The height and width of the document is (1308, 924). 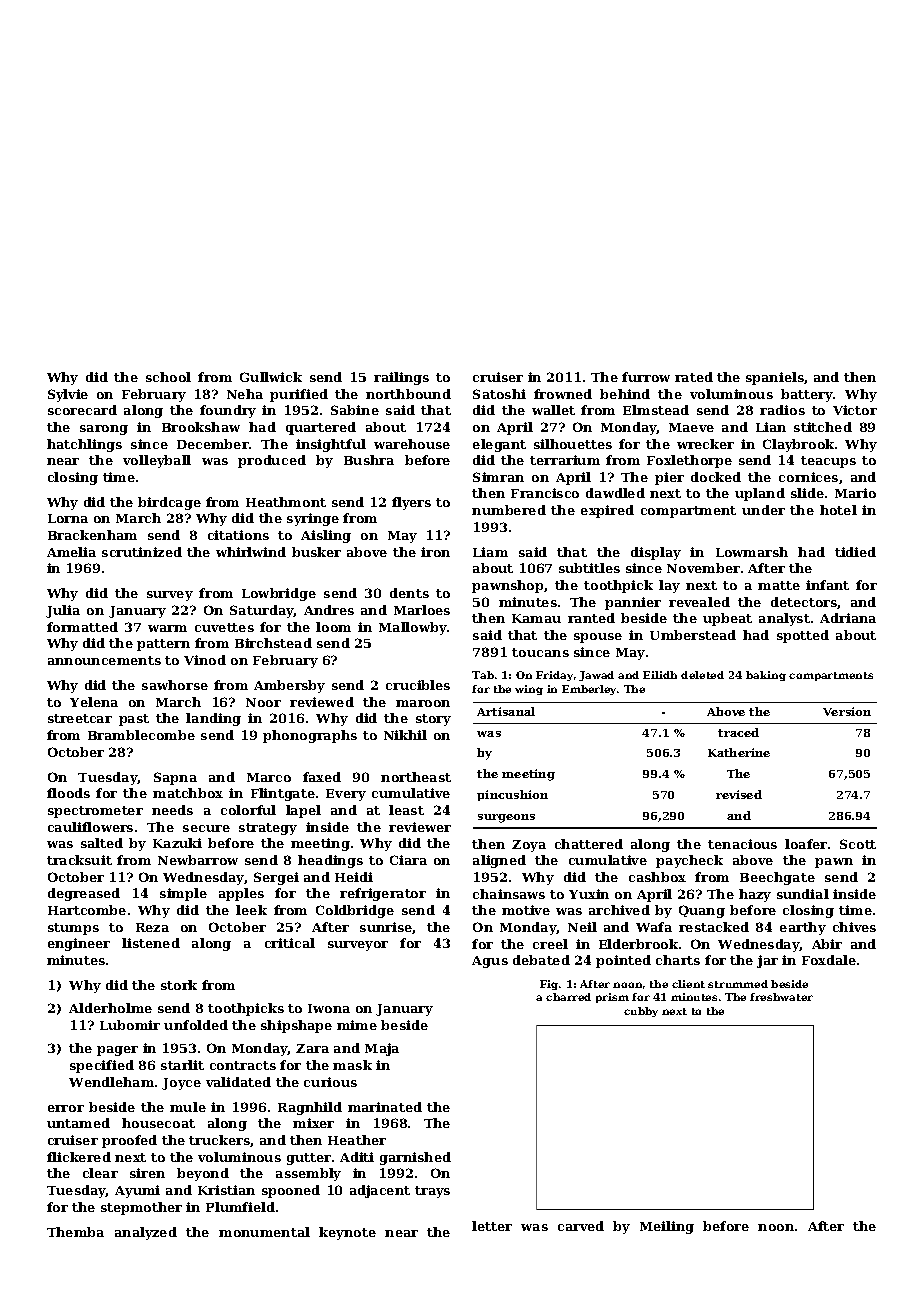 I want to click on Hartcombe, so click(x=87, y=910).
